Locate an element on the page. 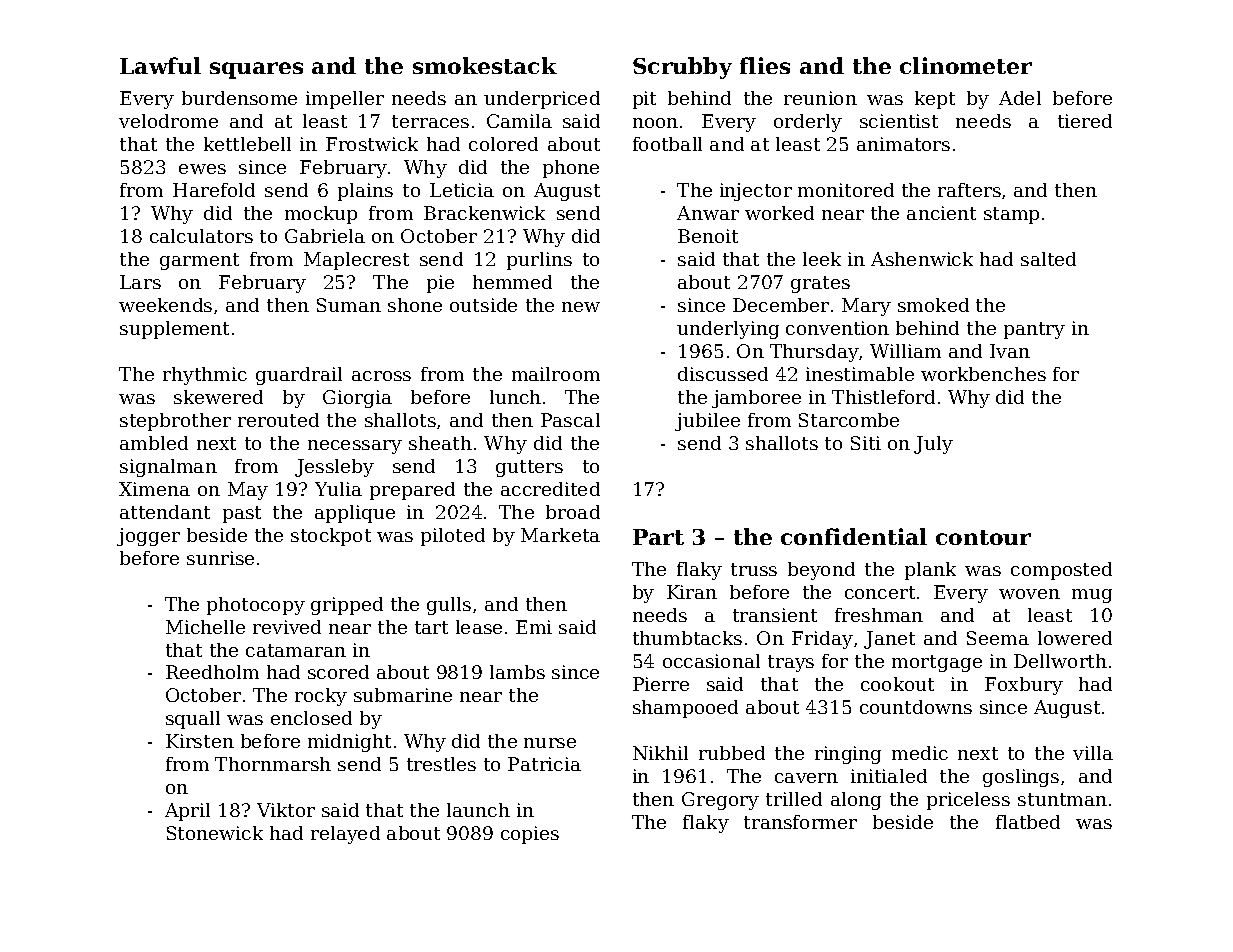 The height and width of the image is (952, 1233). smokestack is located at coordinates (485, 65).
